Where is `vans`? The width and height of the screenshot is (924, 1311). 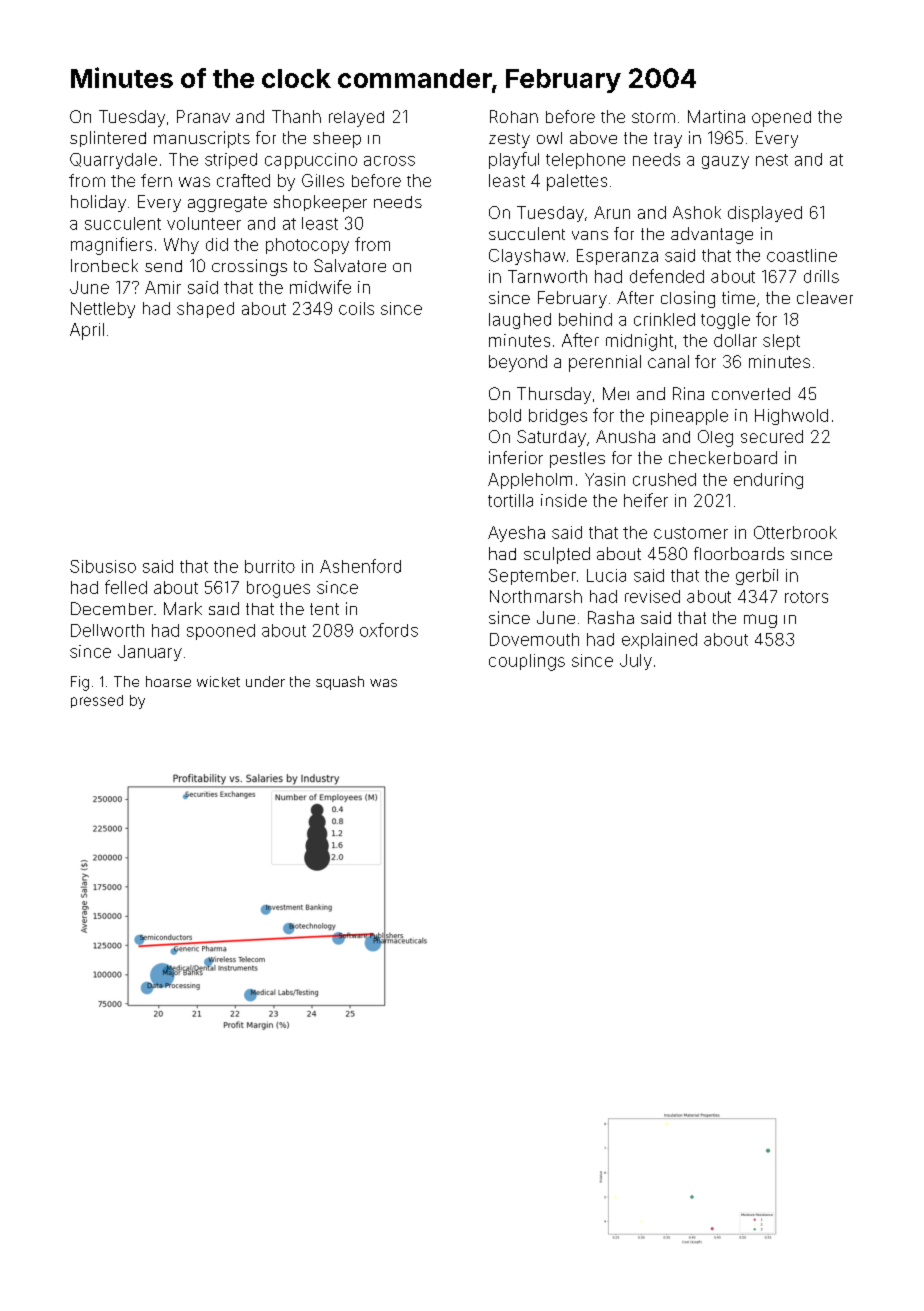 vans is located at coordinates (590, 235).
